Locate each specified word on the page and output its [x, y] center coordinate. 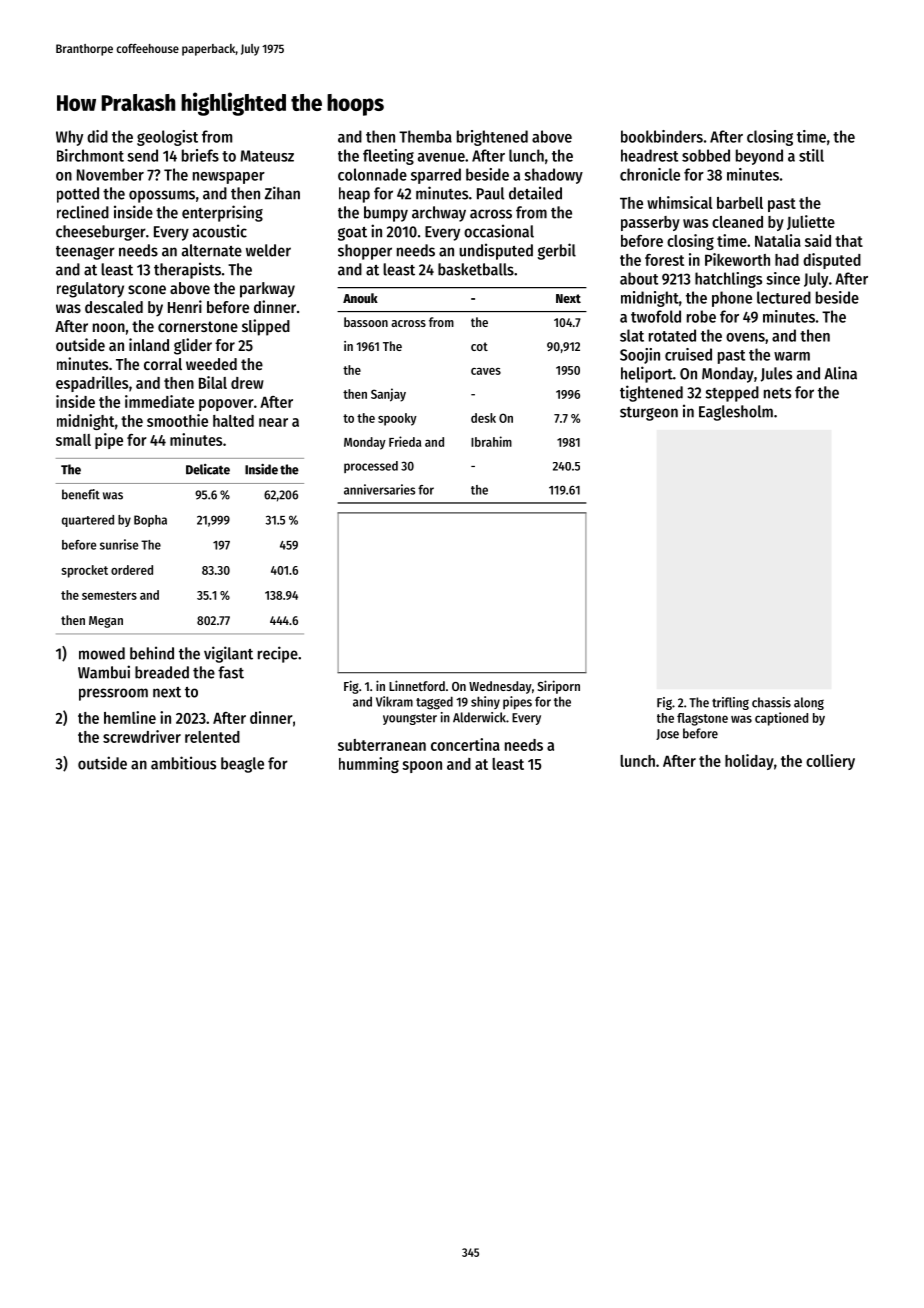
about [639, 278]
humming [369, 765]
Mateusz [267, 156]
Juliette [811, 222]
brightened [492, 138]
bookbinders [662, 136]
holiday [749, 762]
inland [149, 344]
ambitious [183, 763]
